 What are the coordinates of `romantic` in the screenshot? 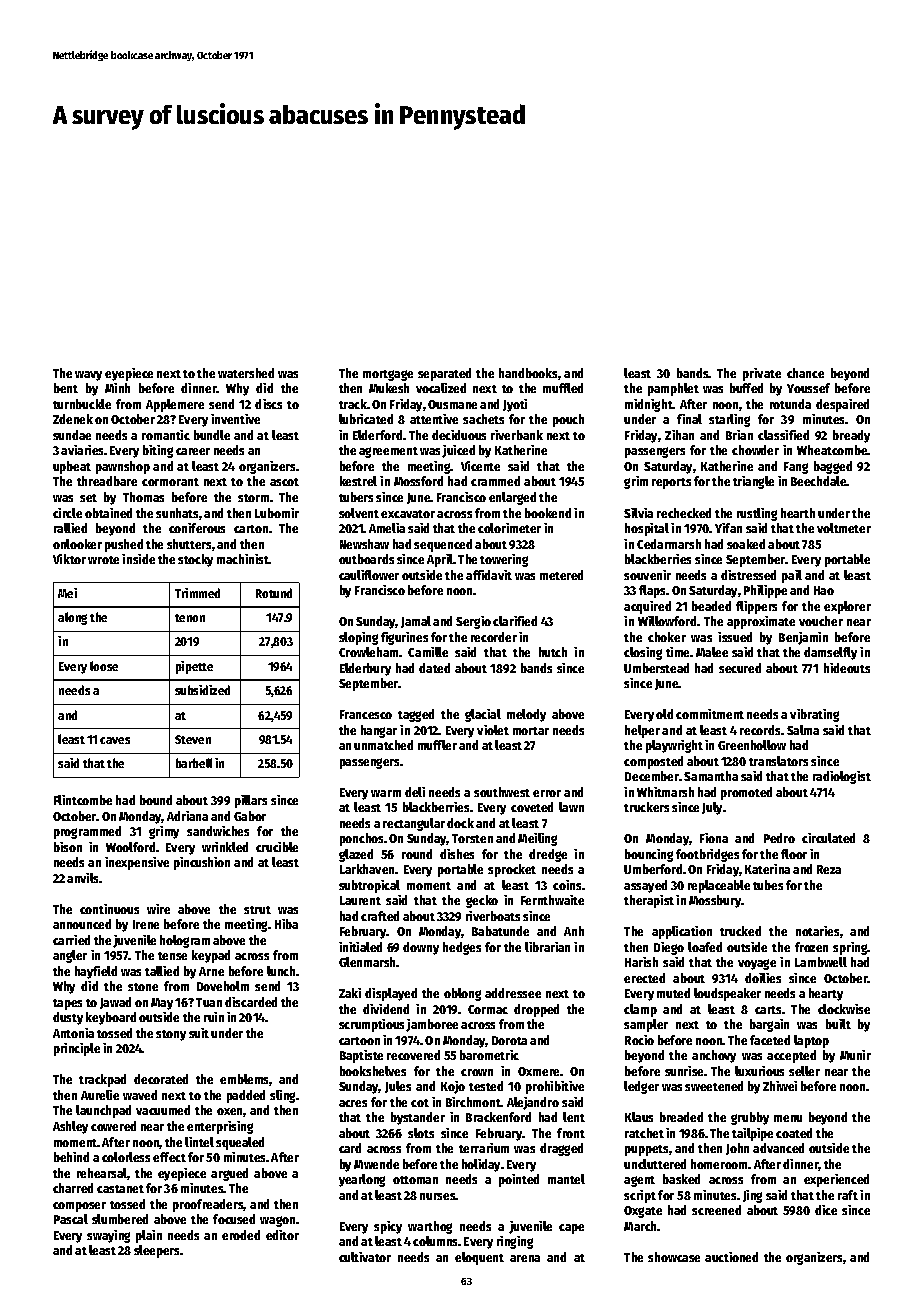 It's located at (166, 435).
